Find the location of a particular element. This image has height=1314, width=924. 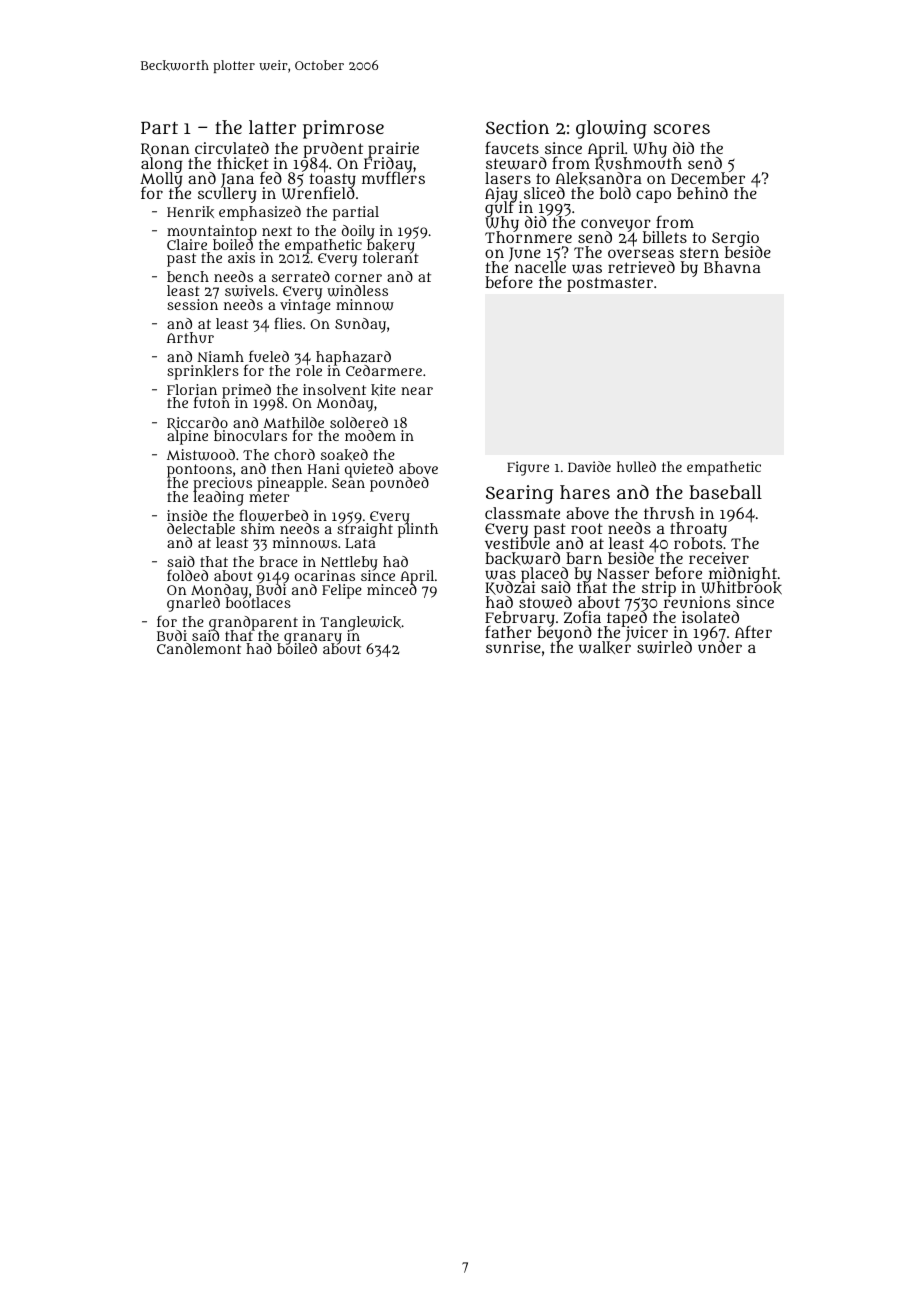

then is located at coordinates (287, 468).
